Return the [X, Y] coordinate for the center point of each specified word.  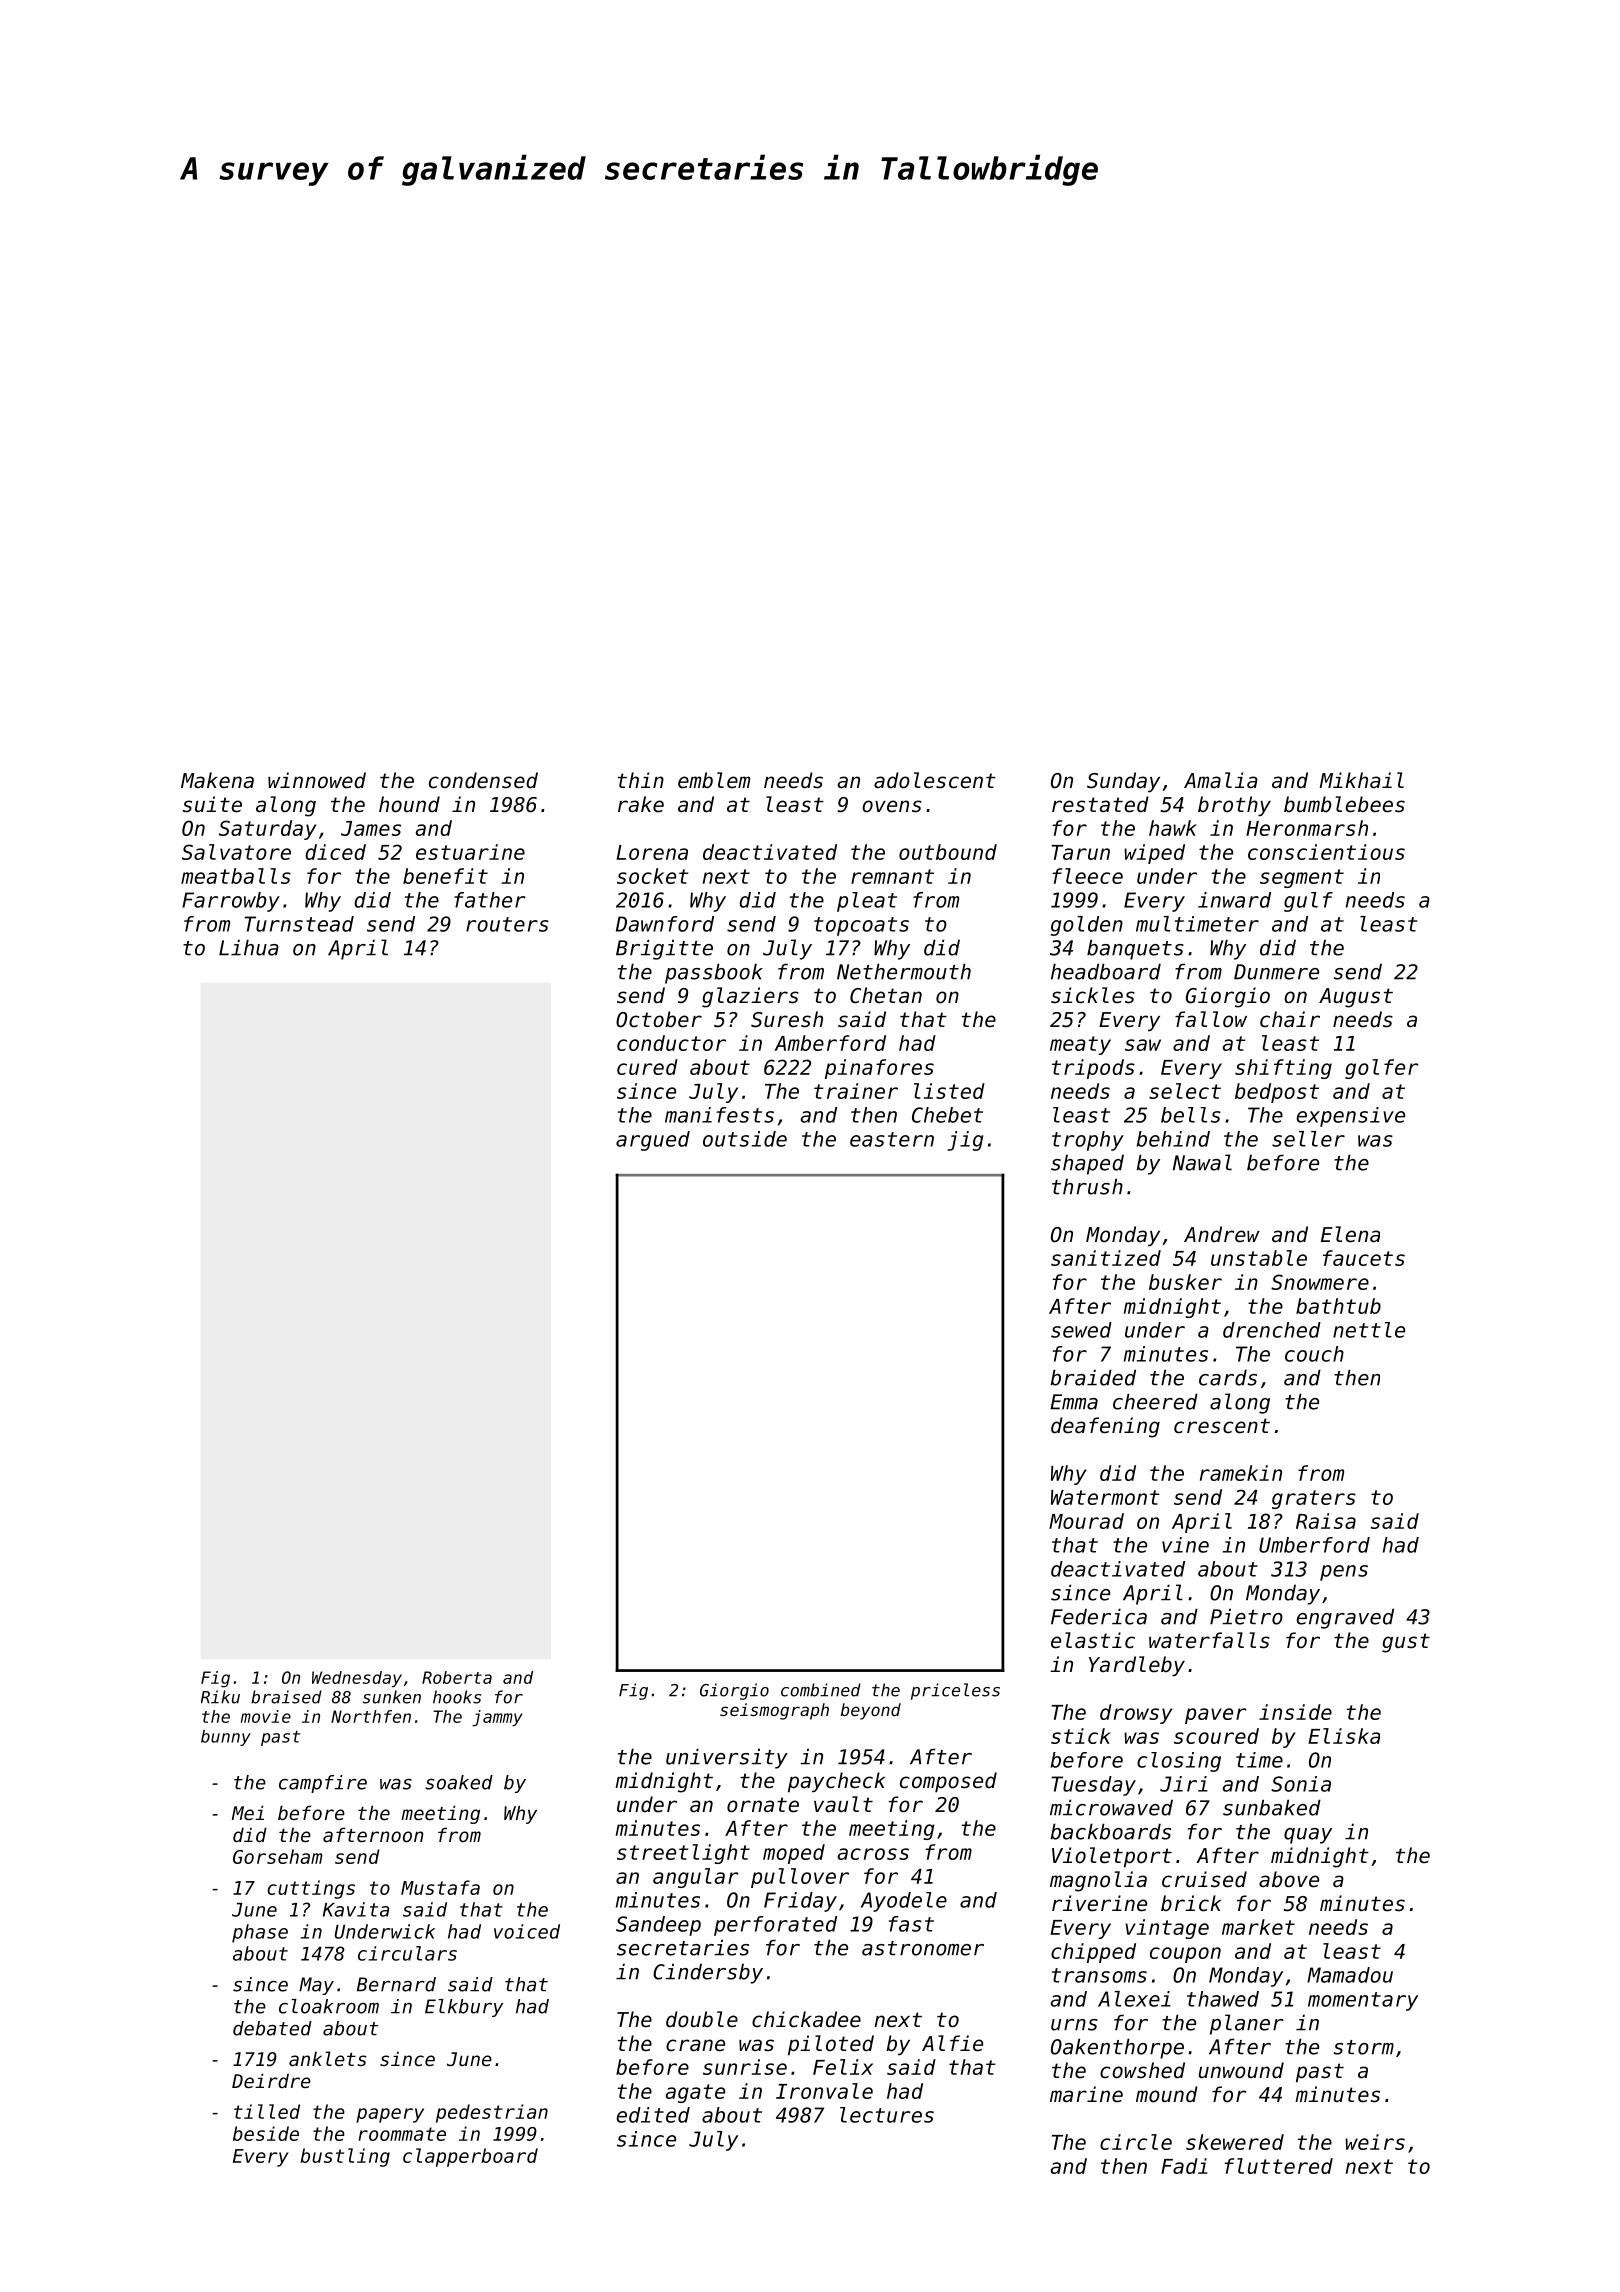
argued [653, 1141]
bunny [226, 1738]
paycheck [836, 1782]
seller [1308, 1139]
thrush [1087, 1186]
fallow [1211, 1019]
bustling [345, 2157]
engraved [1345, 1618]
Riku [220, 1697]
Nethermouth [904, 971]
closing [1179, 1762]
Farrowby [231, 902]
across [873, 1854]
